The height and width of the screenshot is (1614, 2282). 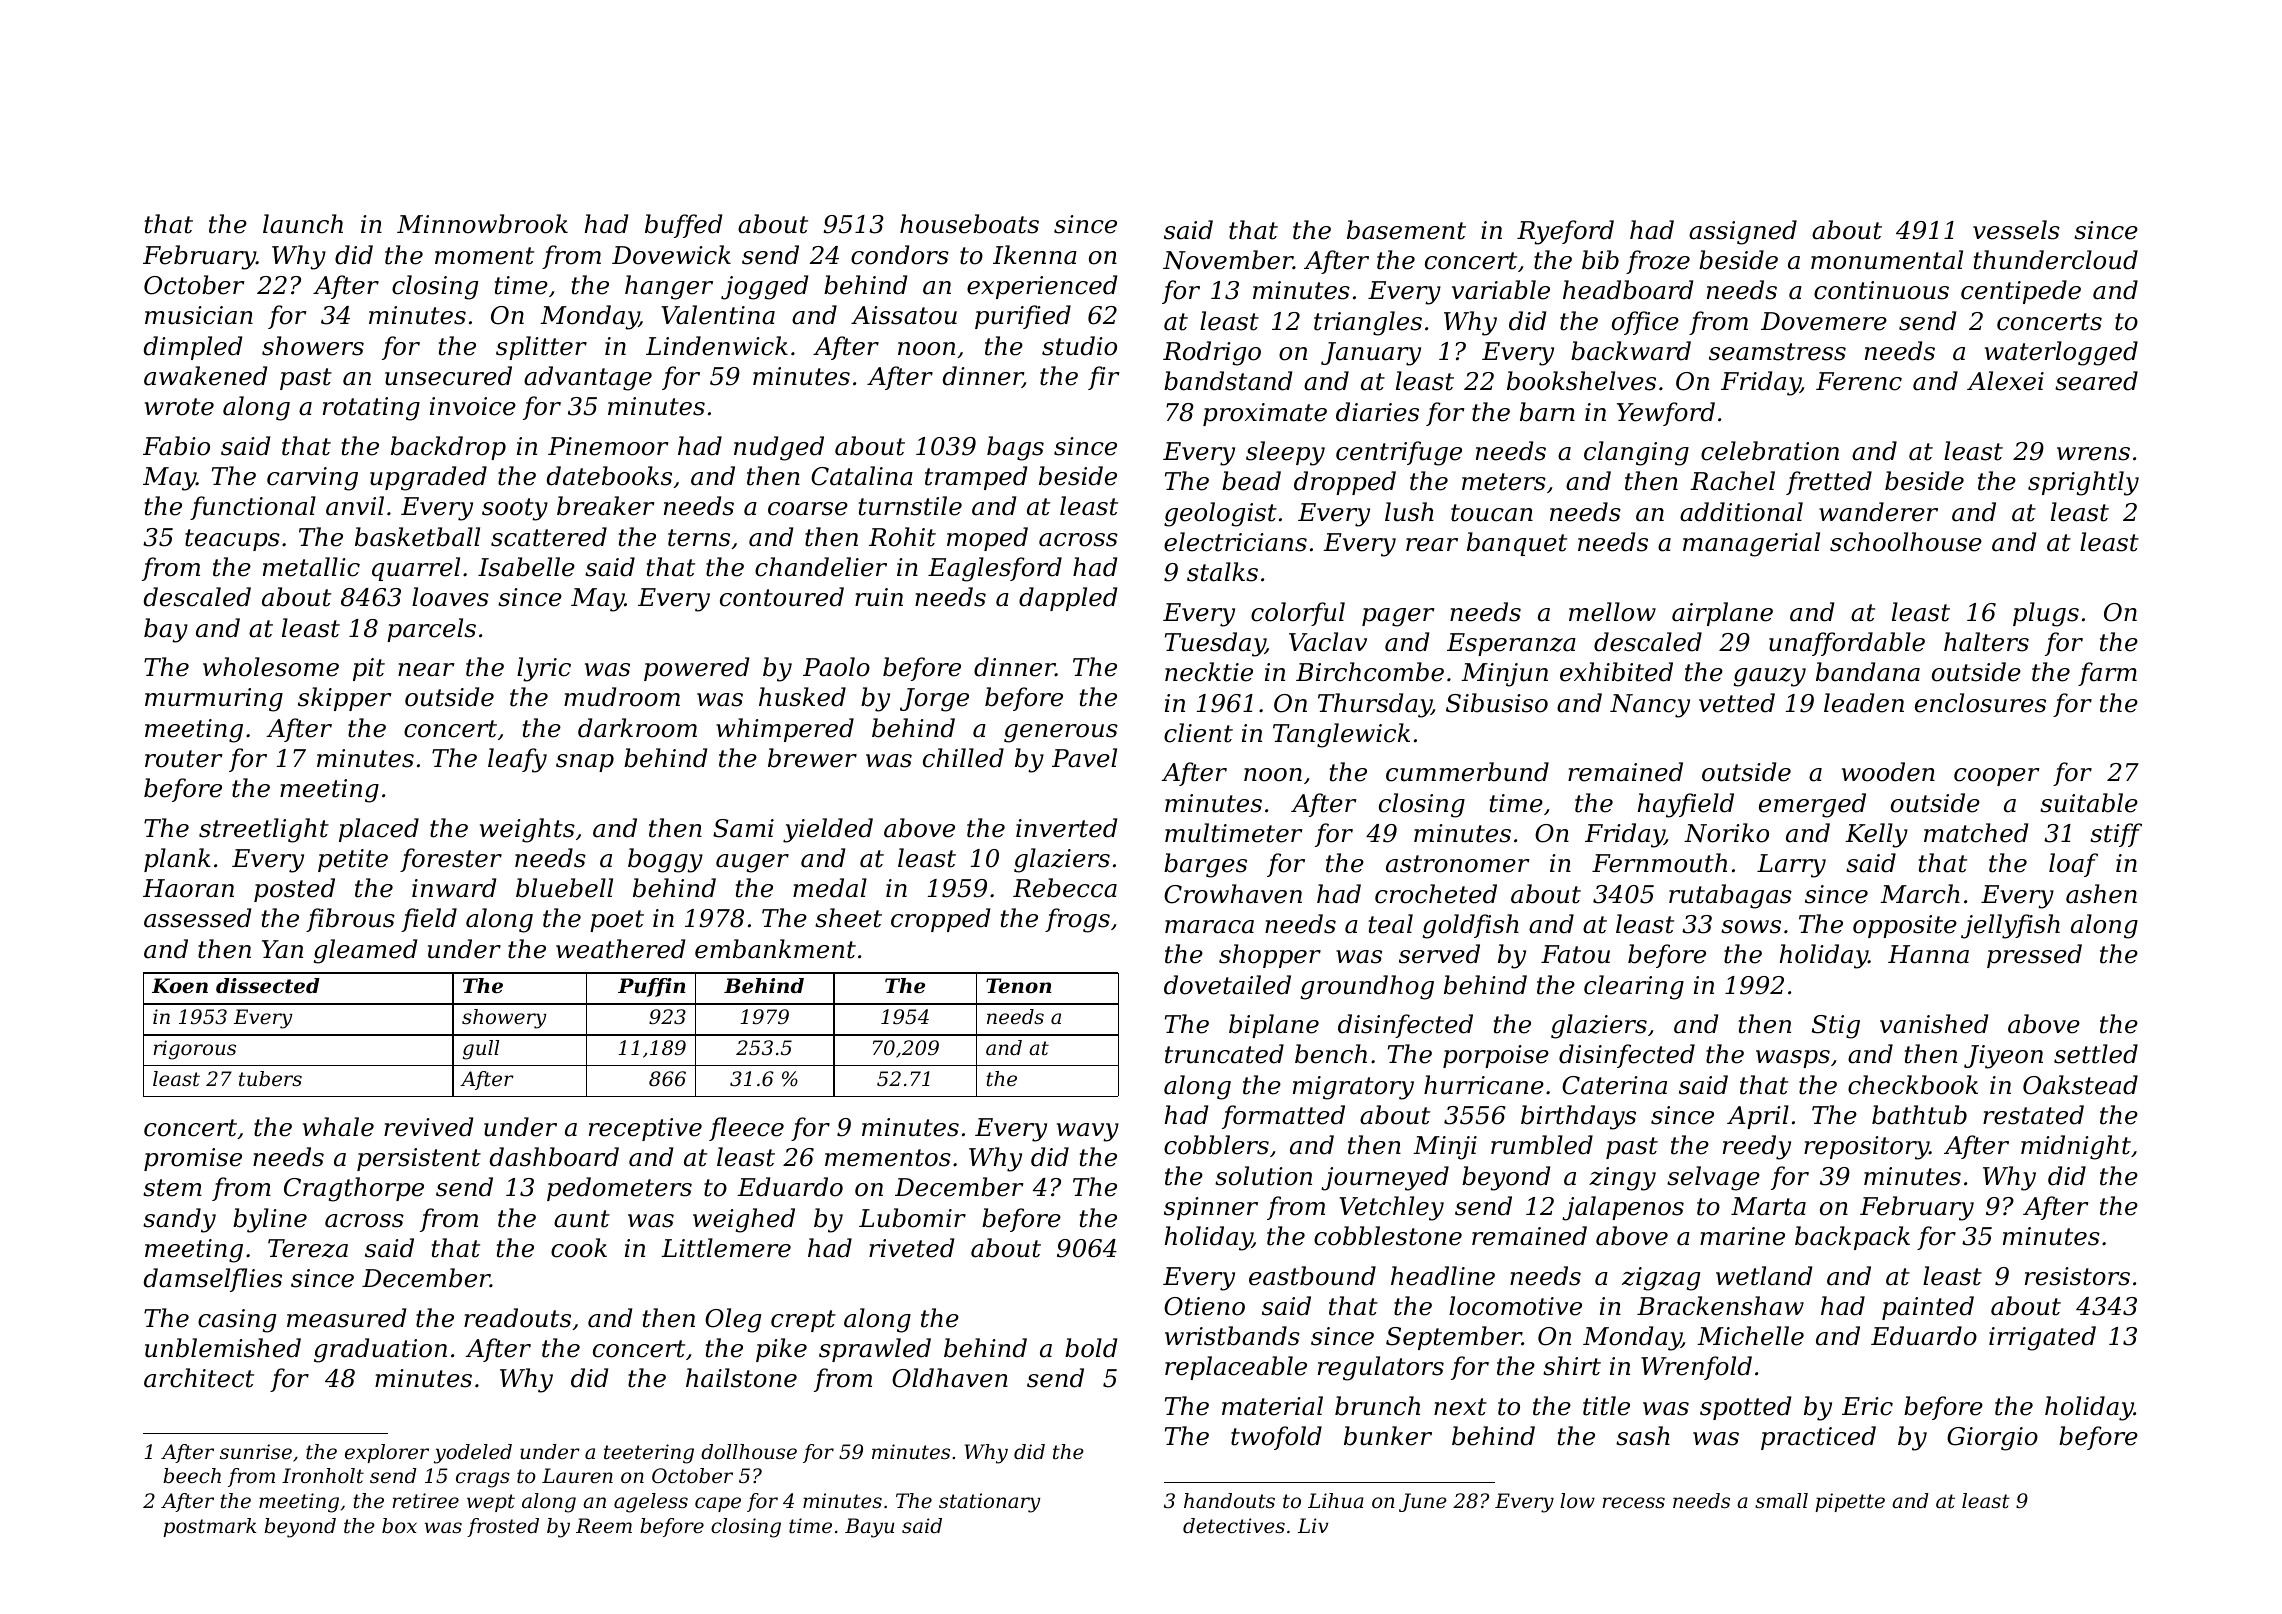 I want to click on Liv, so click(x=1313, y=1525).
